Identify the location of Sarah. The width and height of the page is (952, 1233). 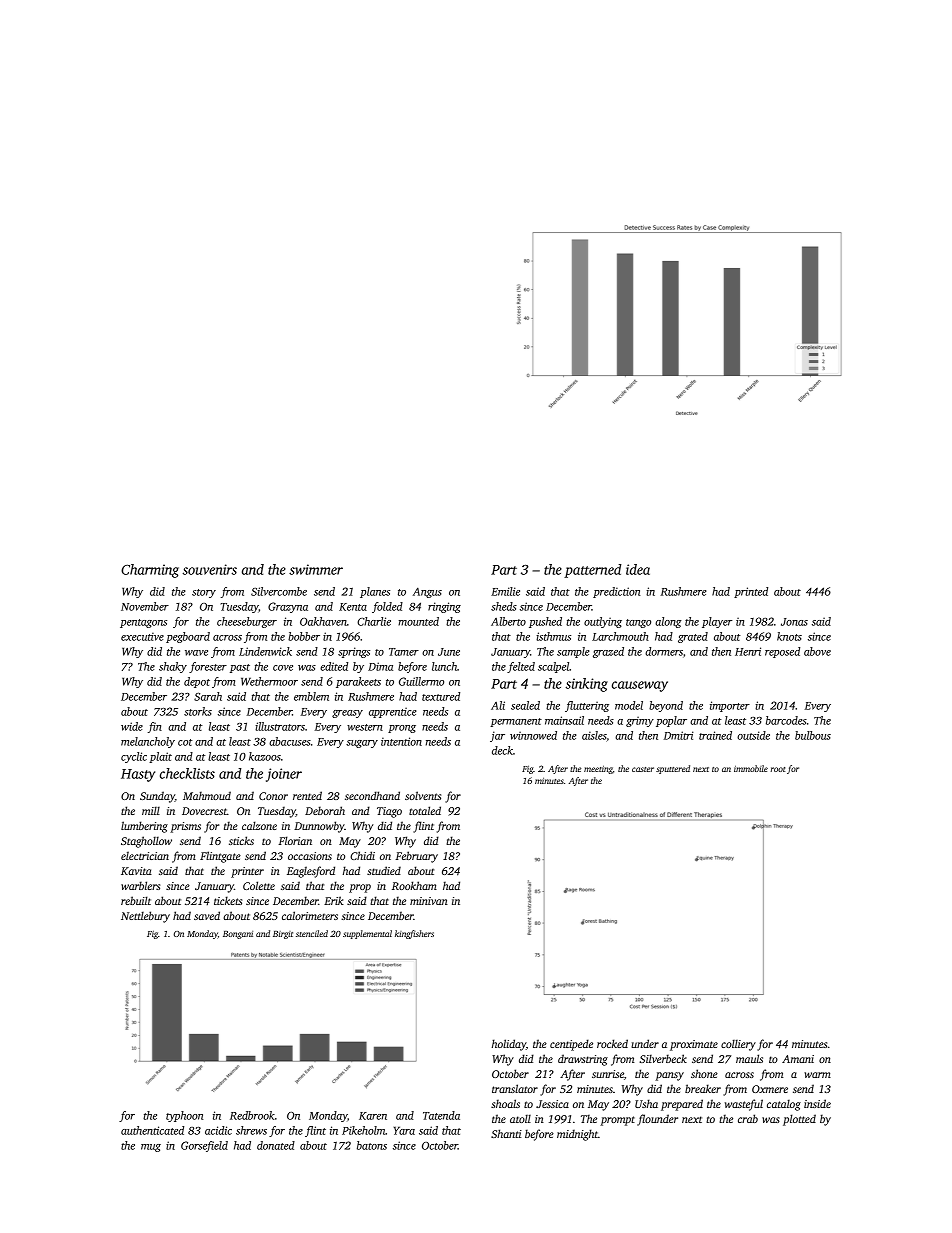
(208, 696).
